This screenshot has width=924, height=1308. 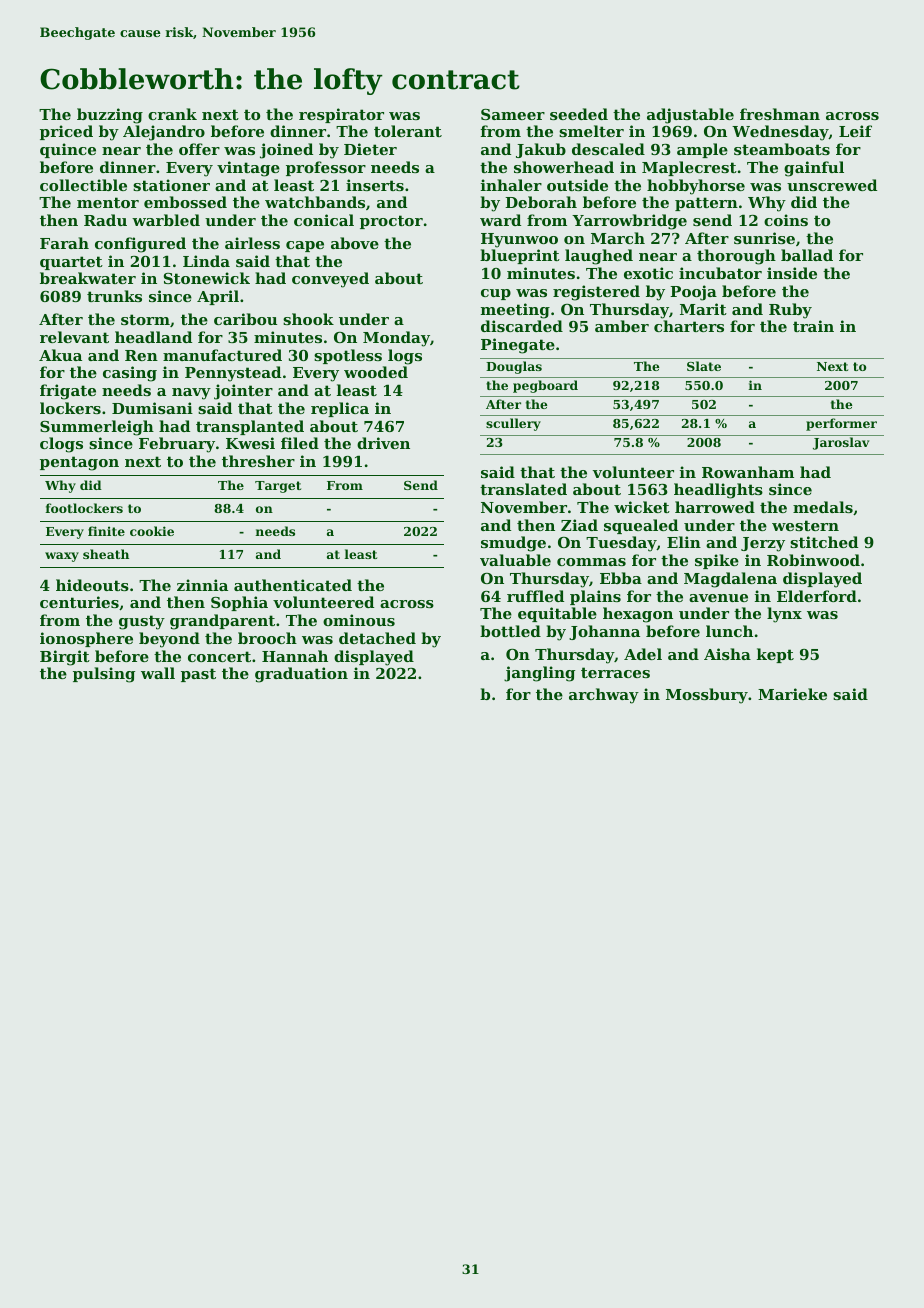 What do you see at coordinates (248, 169) in the screenshot?
I see `vintage` at bounding box center [248, 169].
